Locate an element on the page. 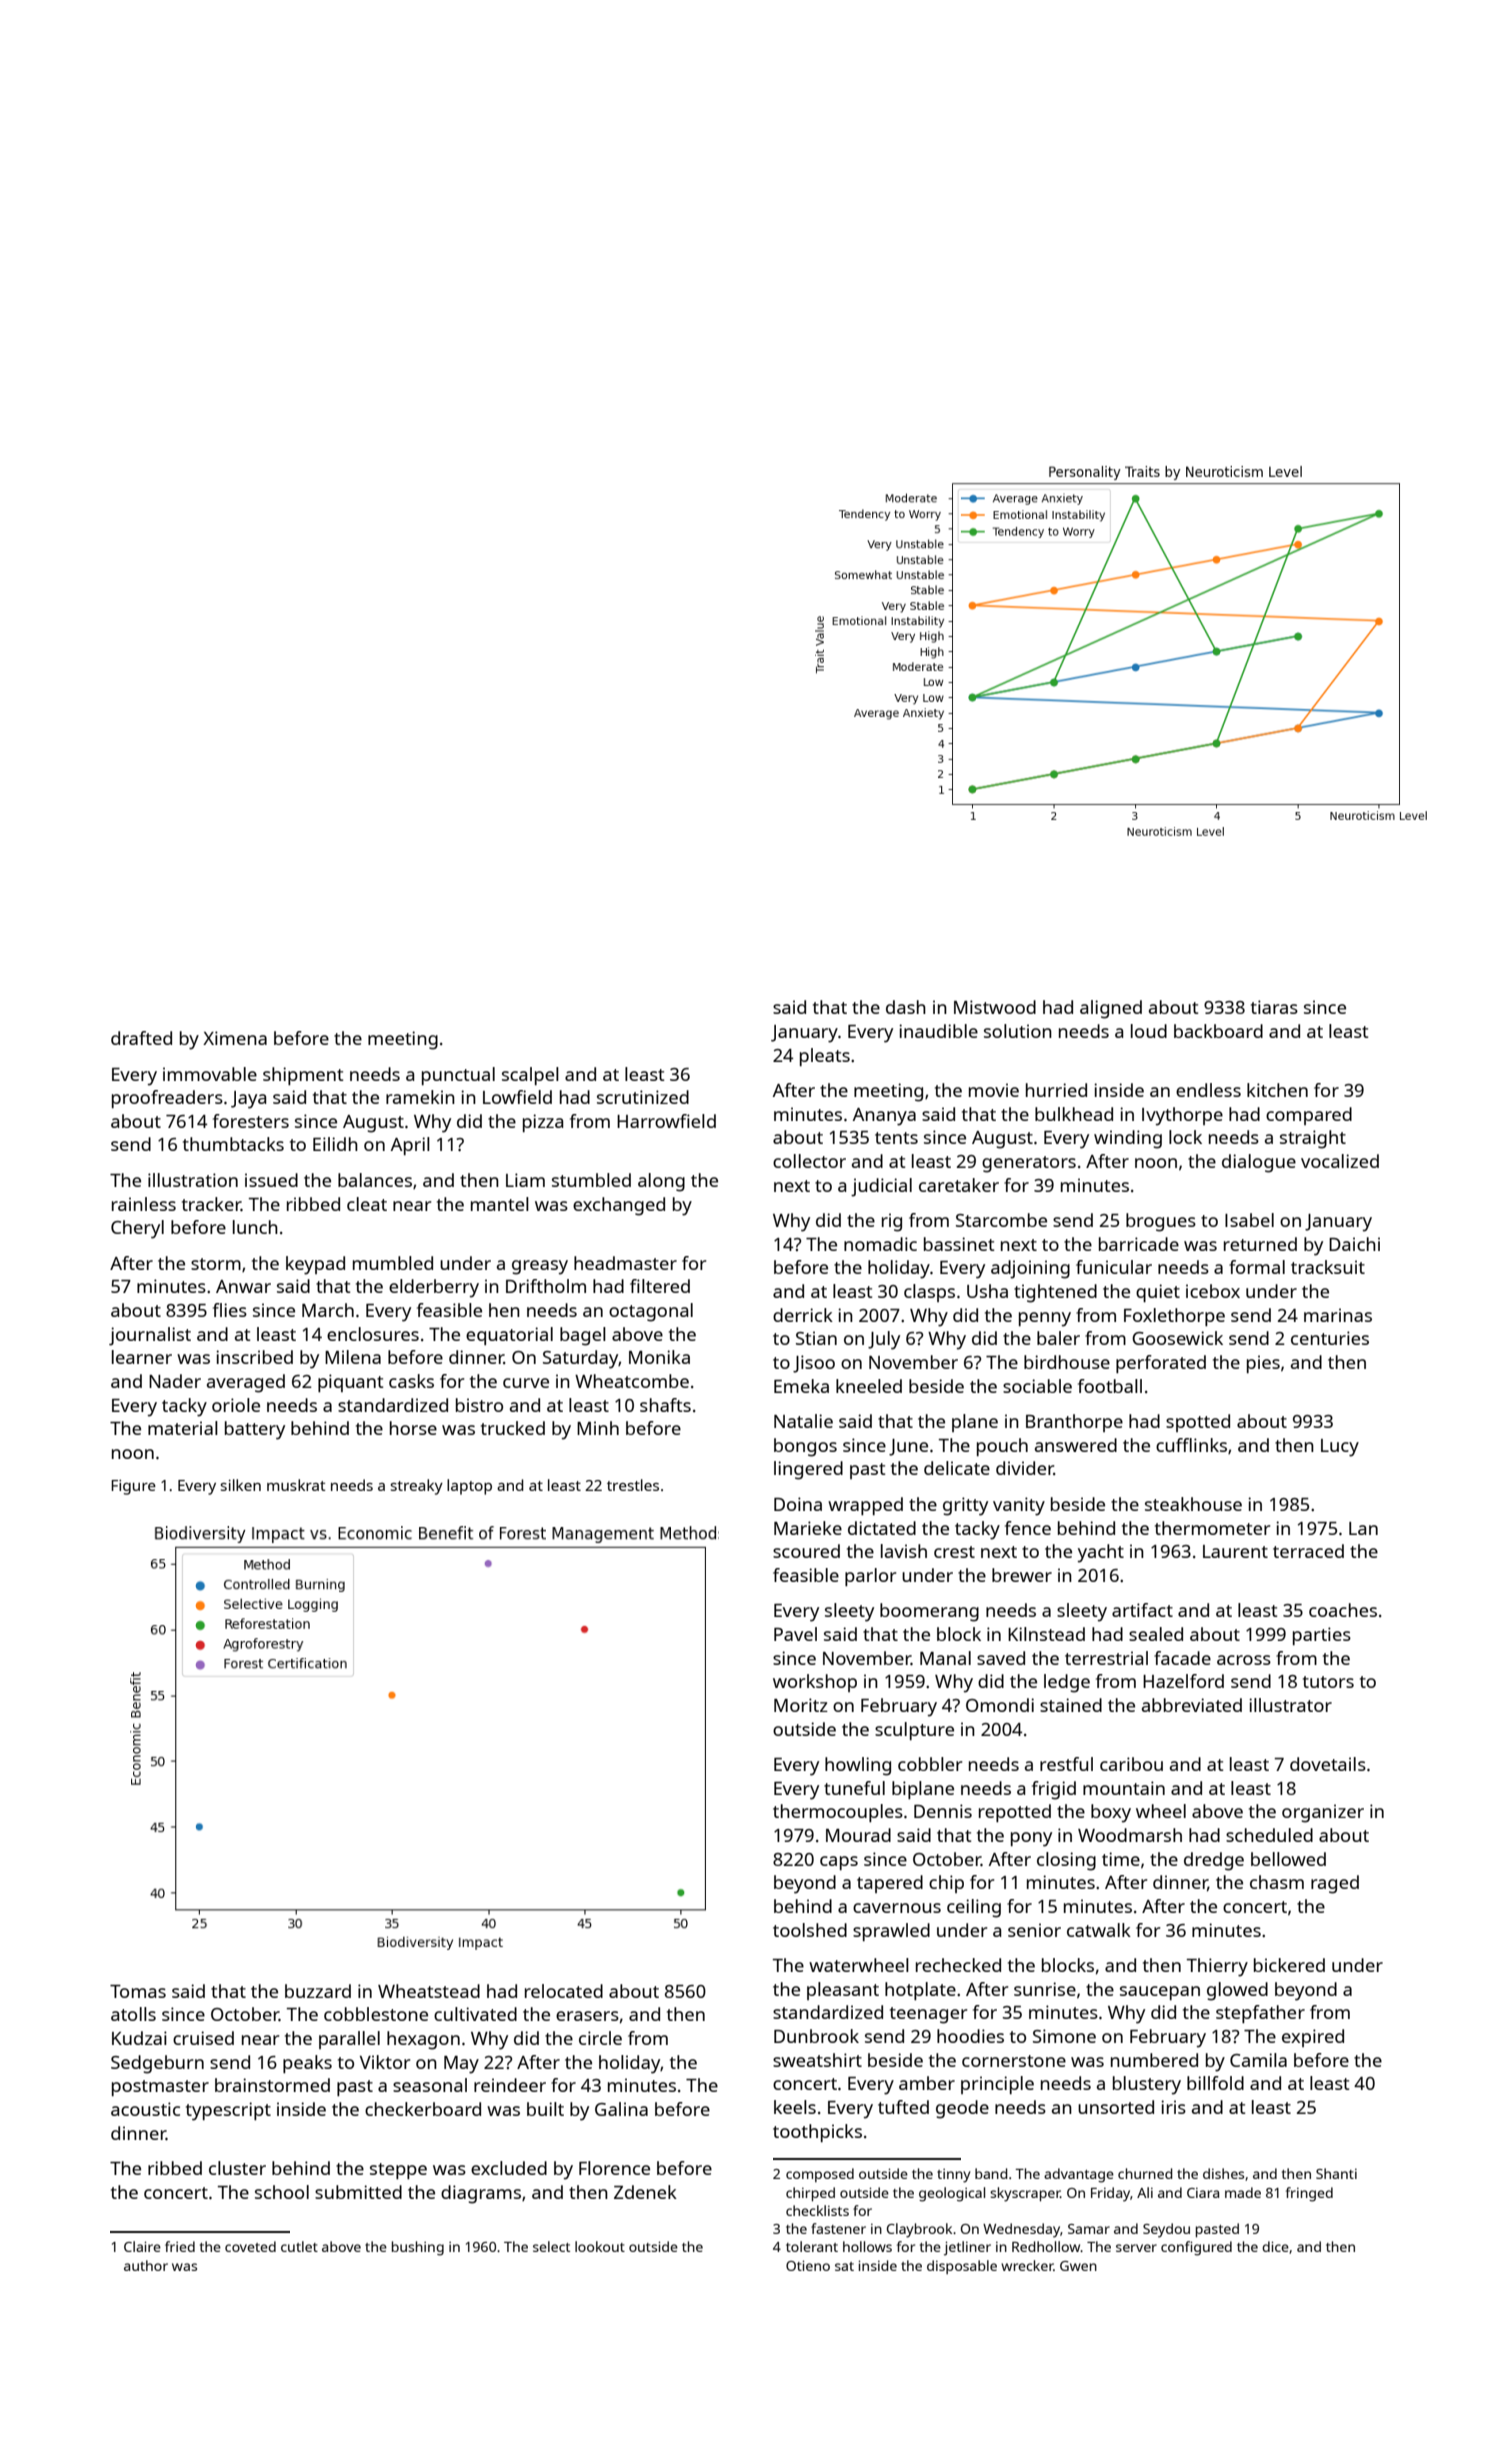 The height and width of the page is (2464, 1496). circle is located at coordinates (600, 2038).
